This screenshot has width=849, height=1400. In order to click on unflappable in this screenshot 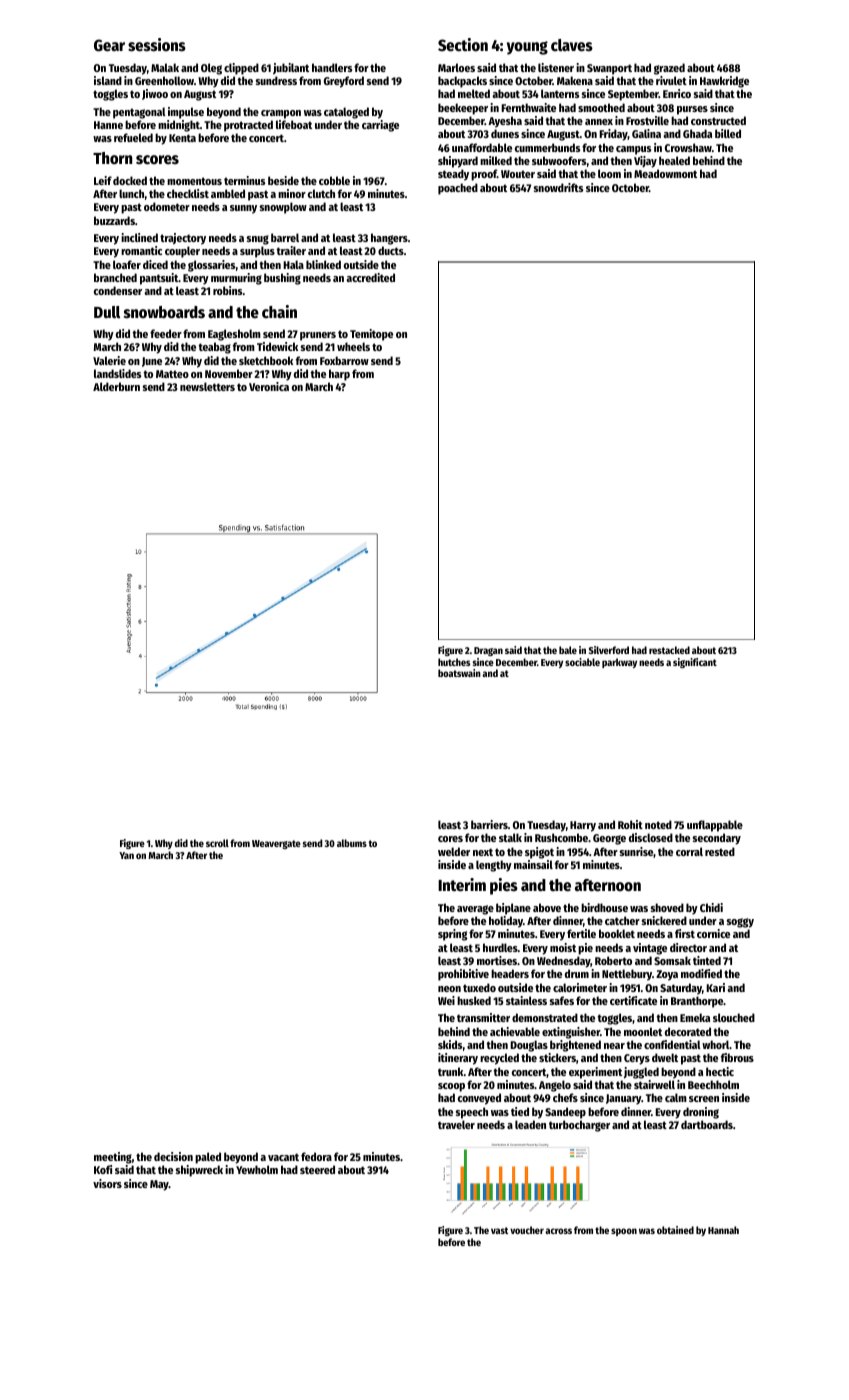, I will do `click(715, 826)`.
